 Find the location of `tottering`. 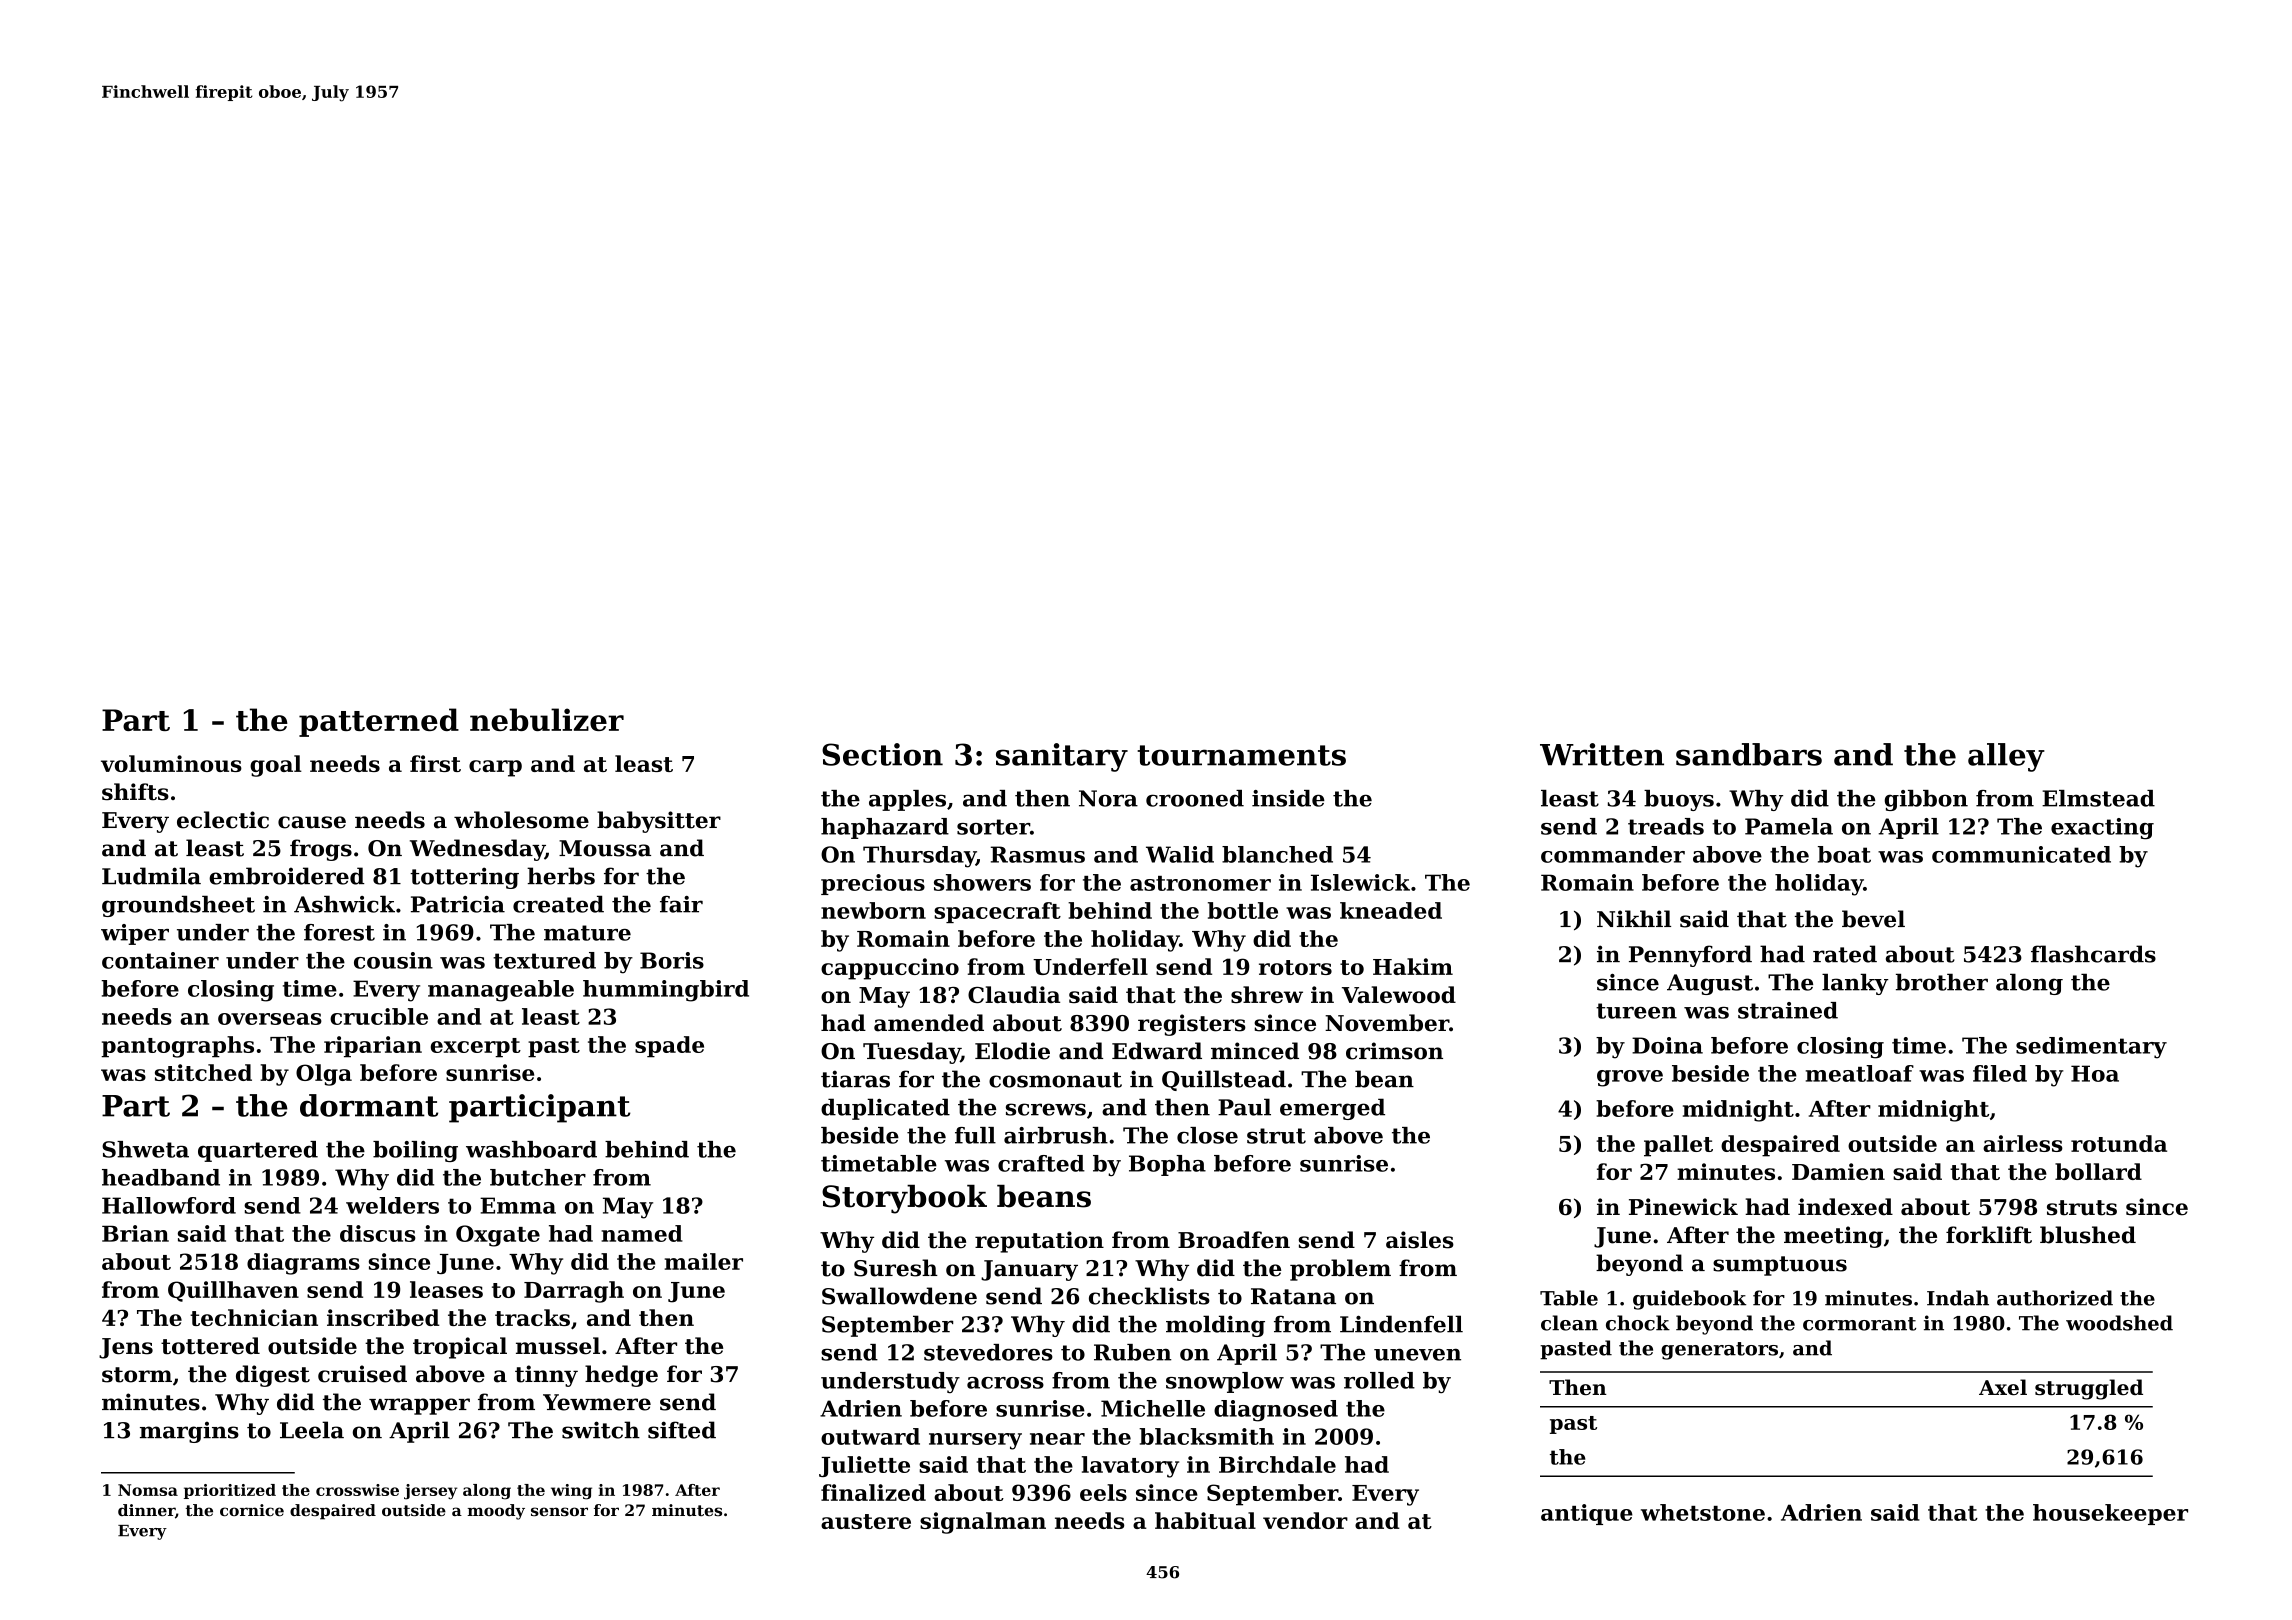

tottering is located at coordinates (464, 878).
